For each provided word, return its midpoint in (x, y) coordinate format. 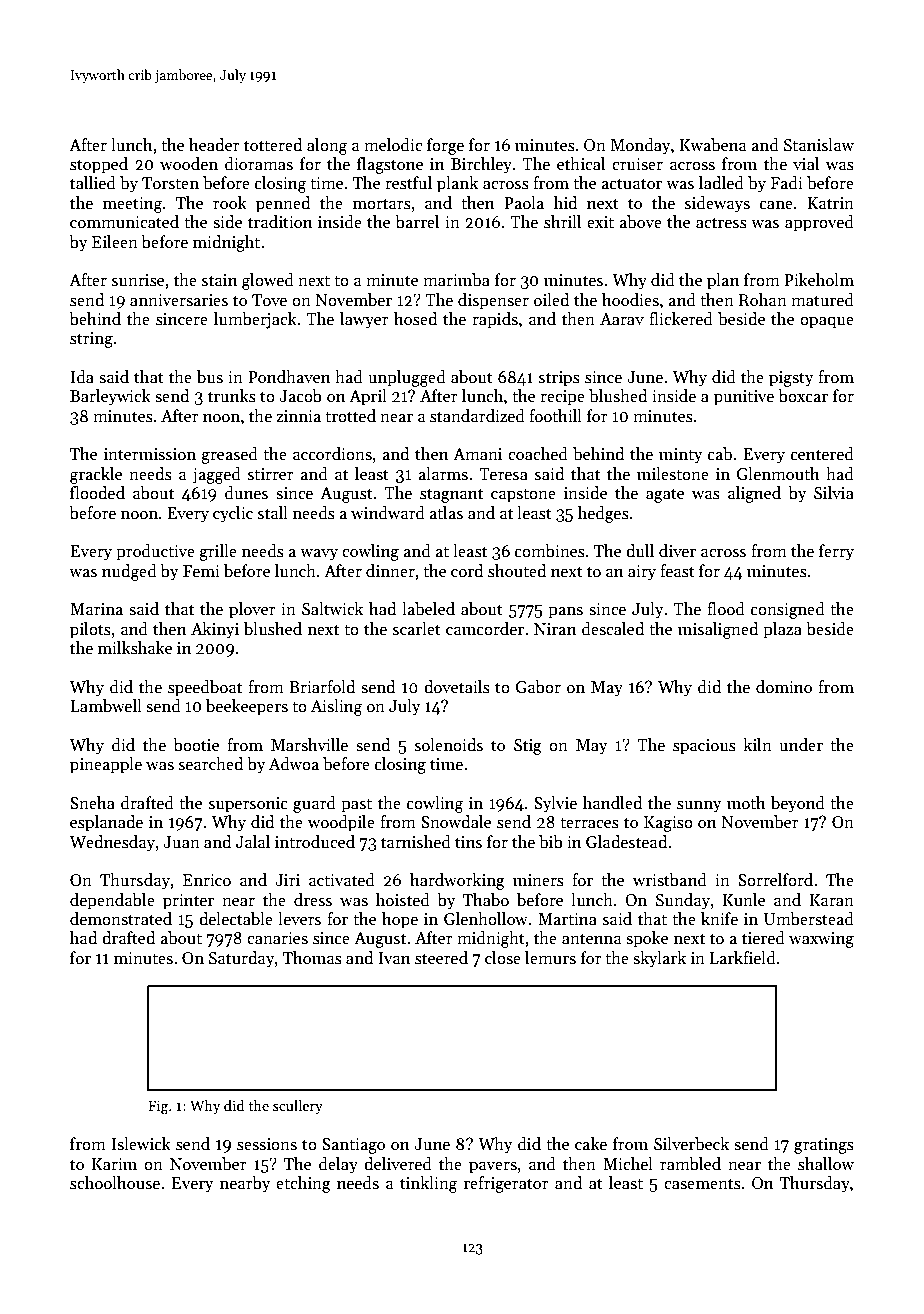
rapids (495, 320)
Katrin (830, 203)
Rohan (763, 300)
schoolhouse (115, 1183)
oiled (551, 300)
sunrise (138, 280)
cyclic (233, 514)
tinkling (428, 1184)
